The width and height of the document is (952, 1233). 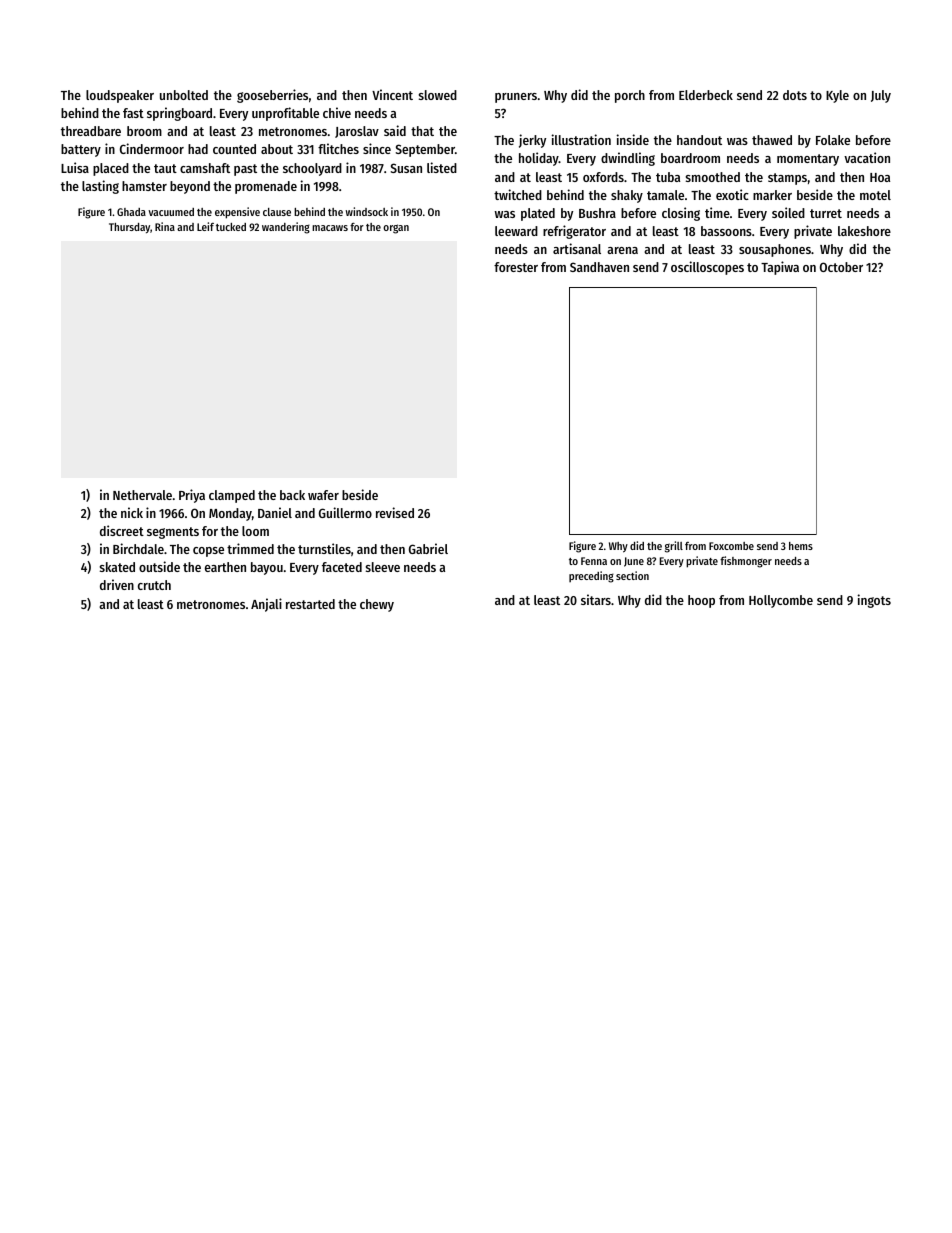 What do you see at coordinates (367, 211) in the document?
I see `windsock` at bounding box center [367, 211].
